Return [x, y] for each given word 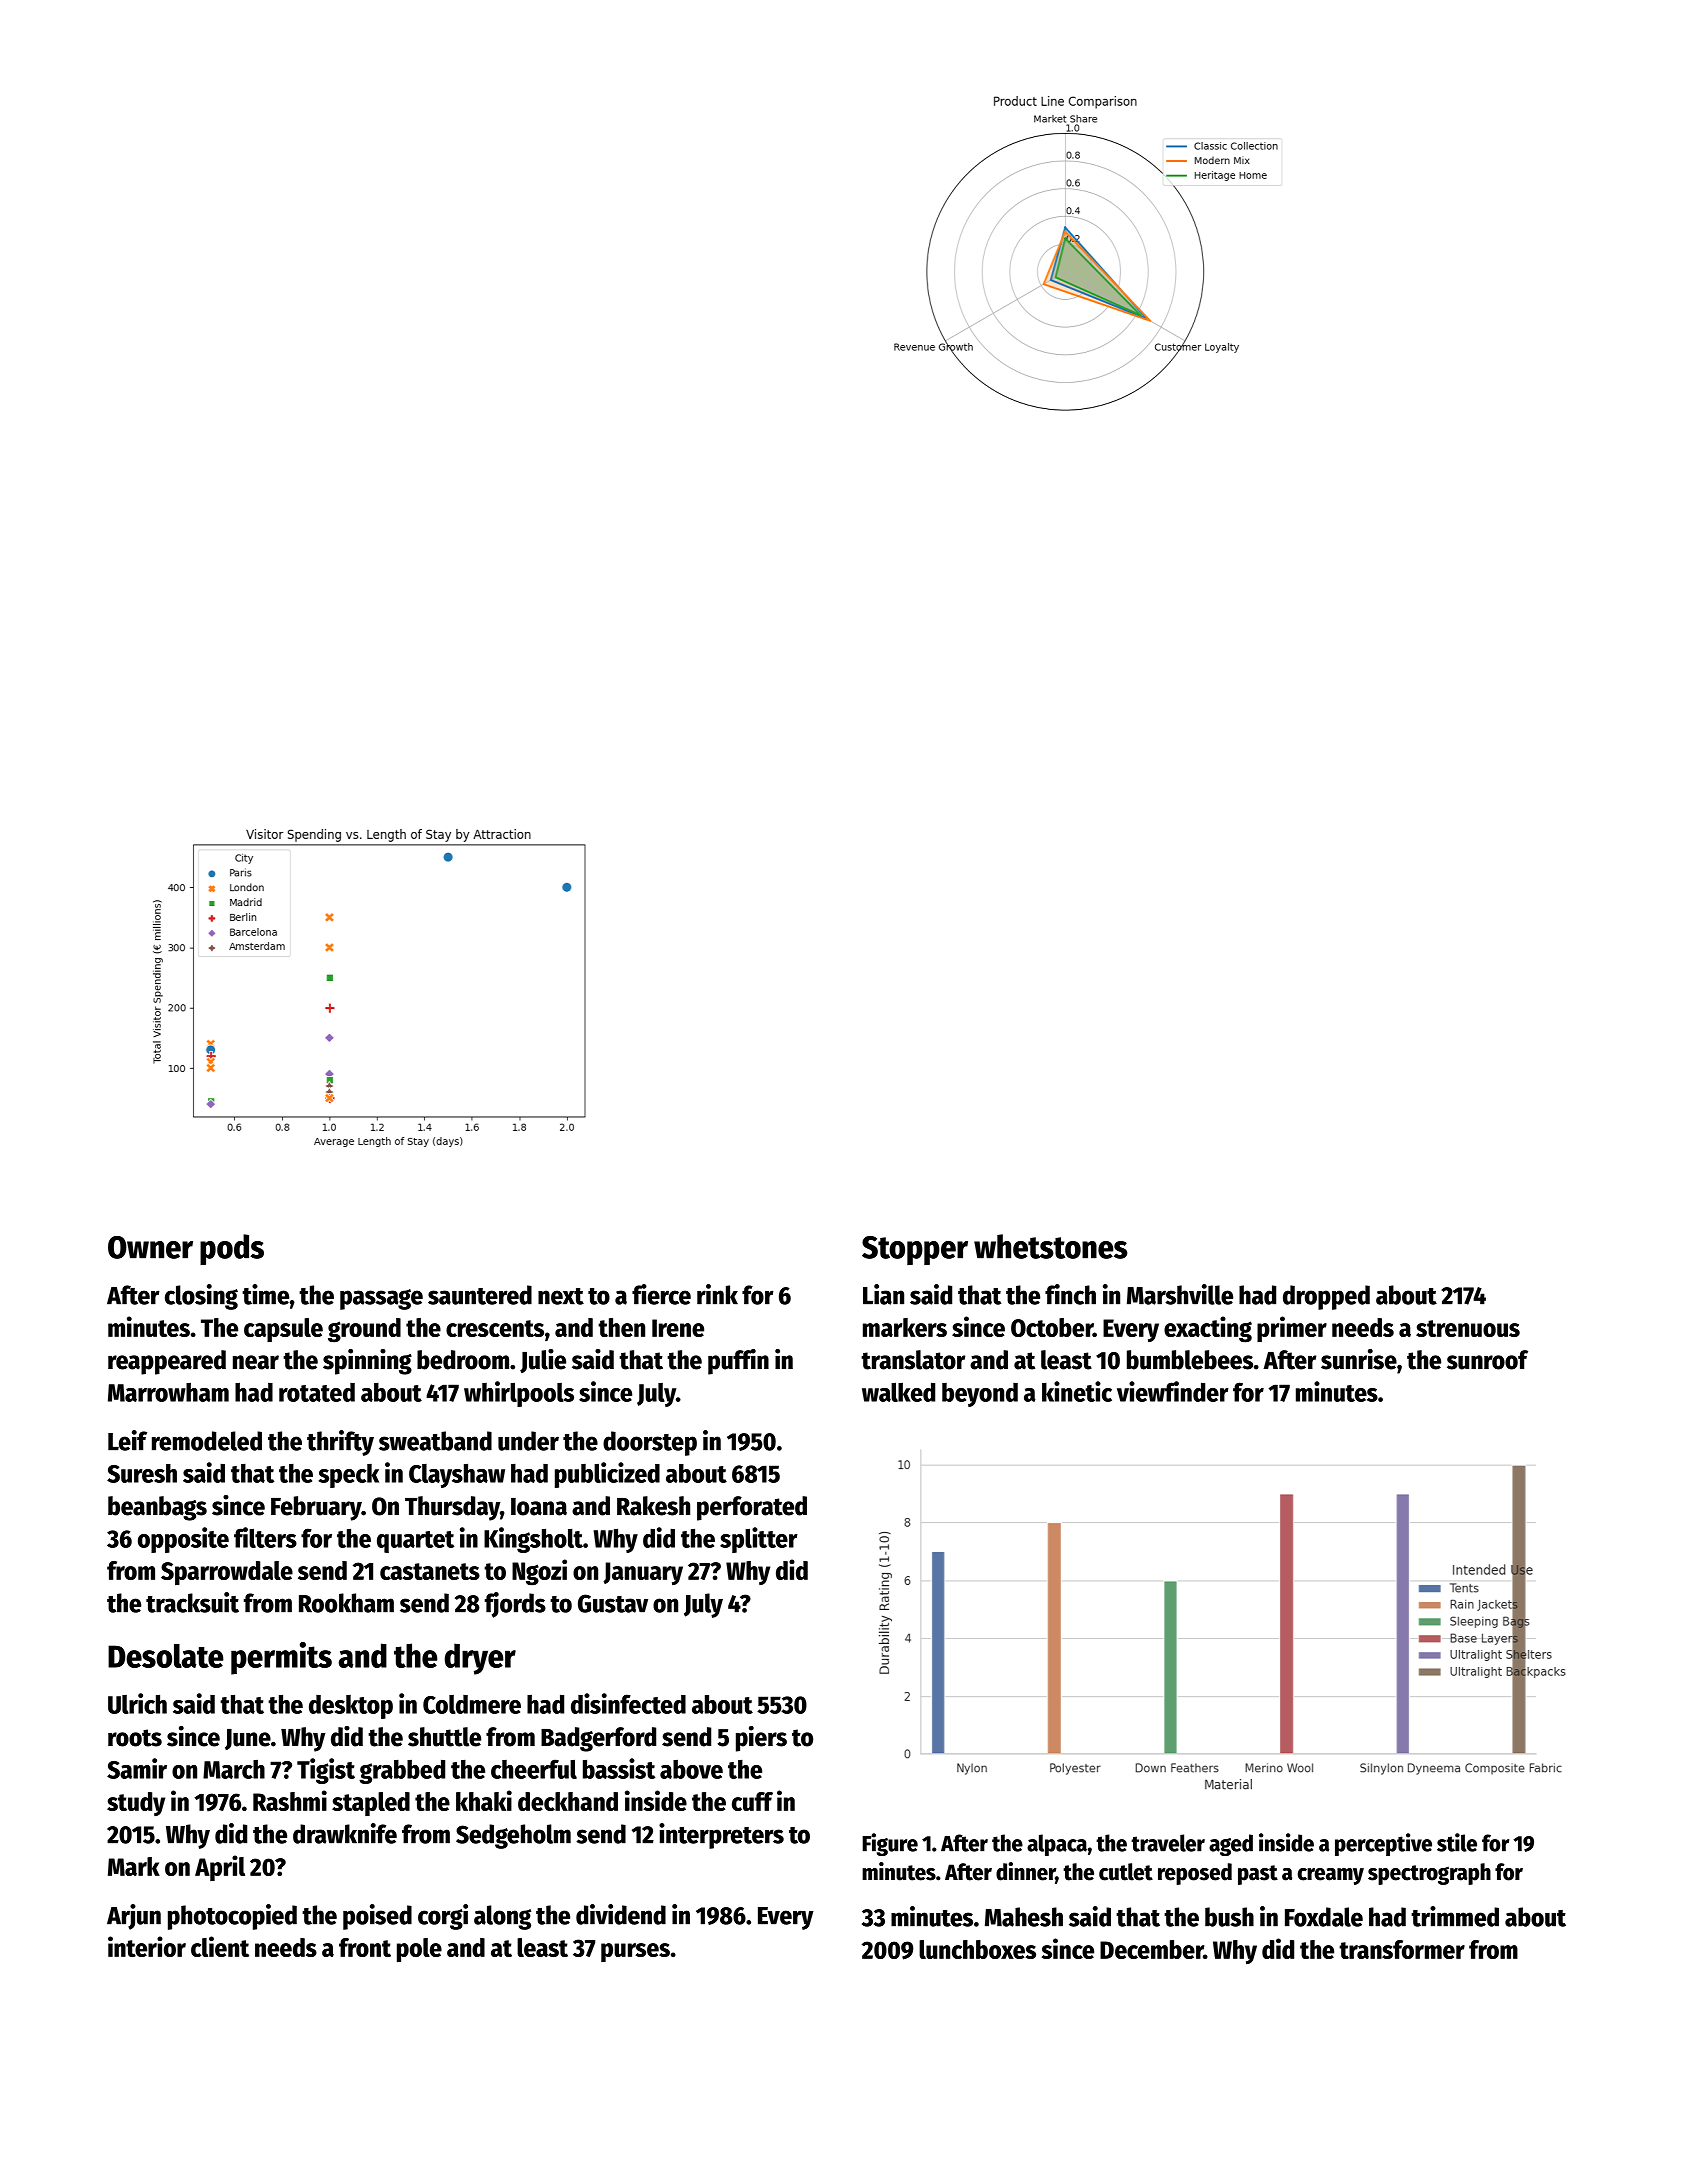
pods [232, 1249]
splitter [759, 1540]
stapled [371, 1804]
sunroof [1487, 1360]
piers [761, 1739]
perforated [752, 1508]
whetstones [1051, 1246]
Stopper [915, 1250]
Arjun [134, 1917]
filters [265, 1537]
